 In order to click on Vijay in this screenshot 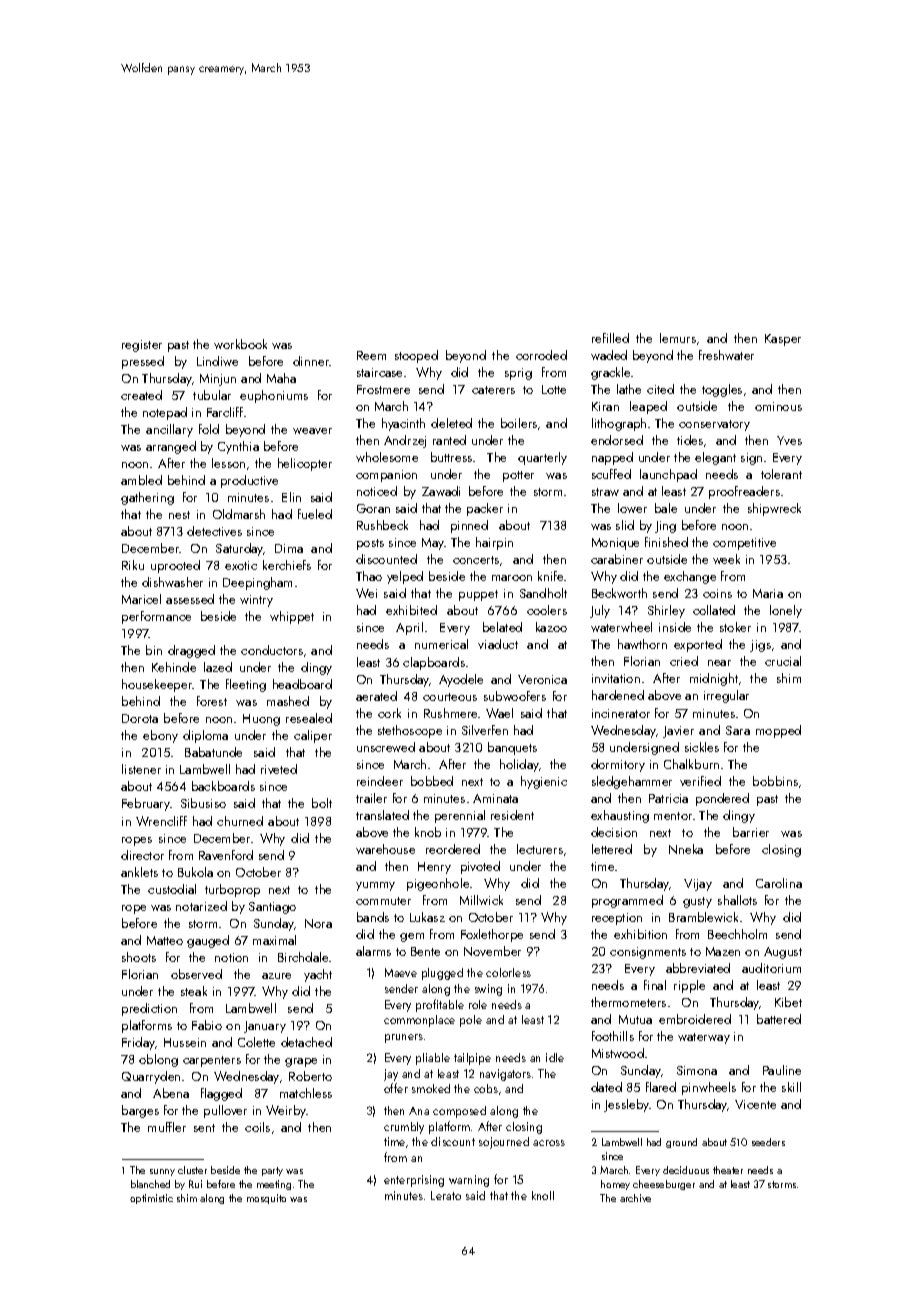, I will do `click(698, 885)`.
